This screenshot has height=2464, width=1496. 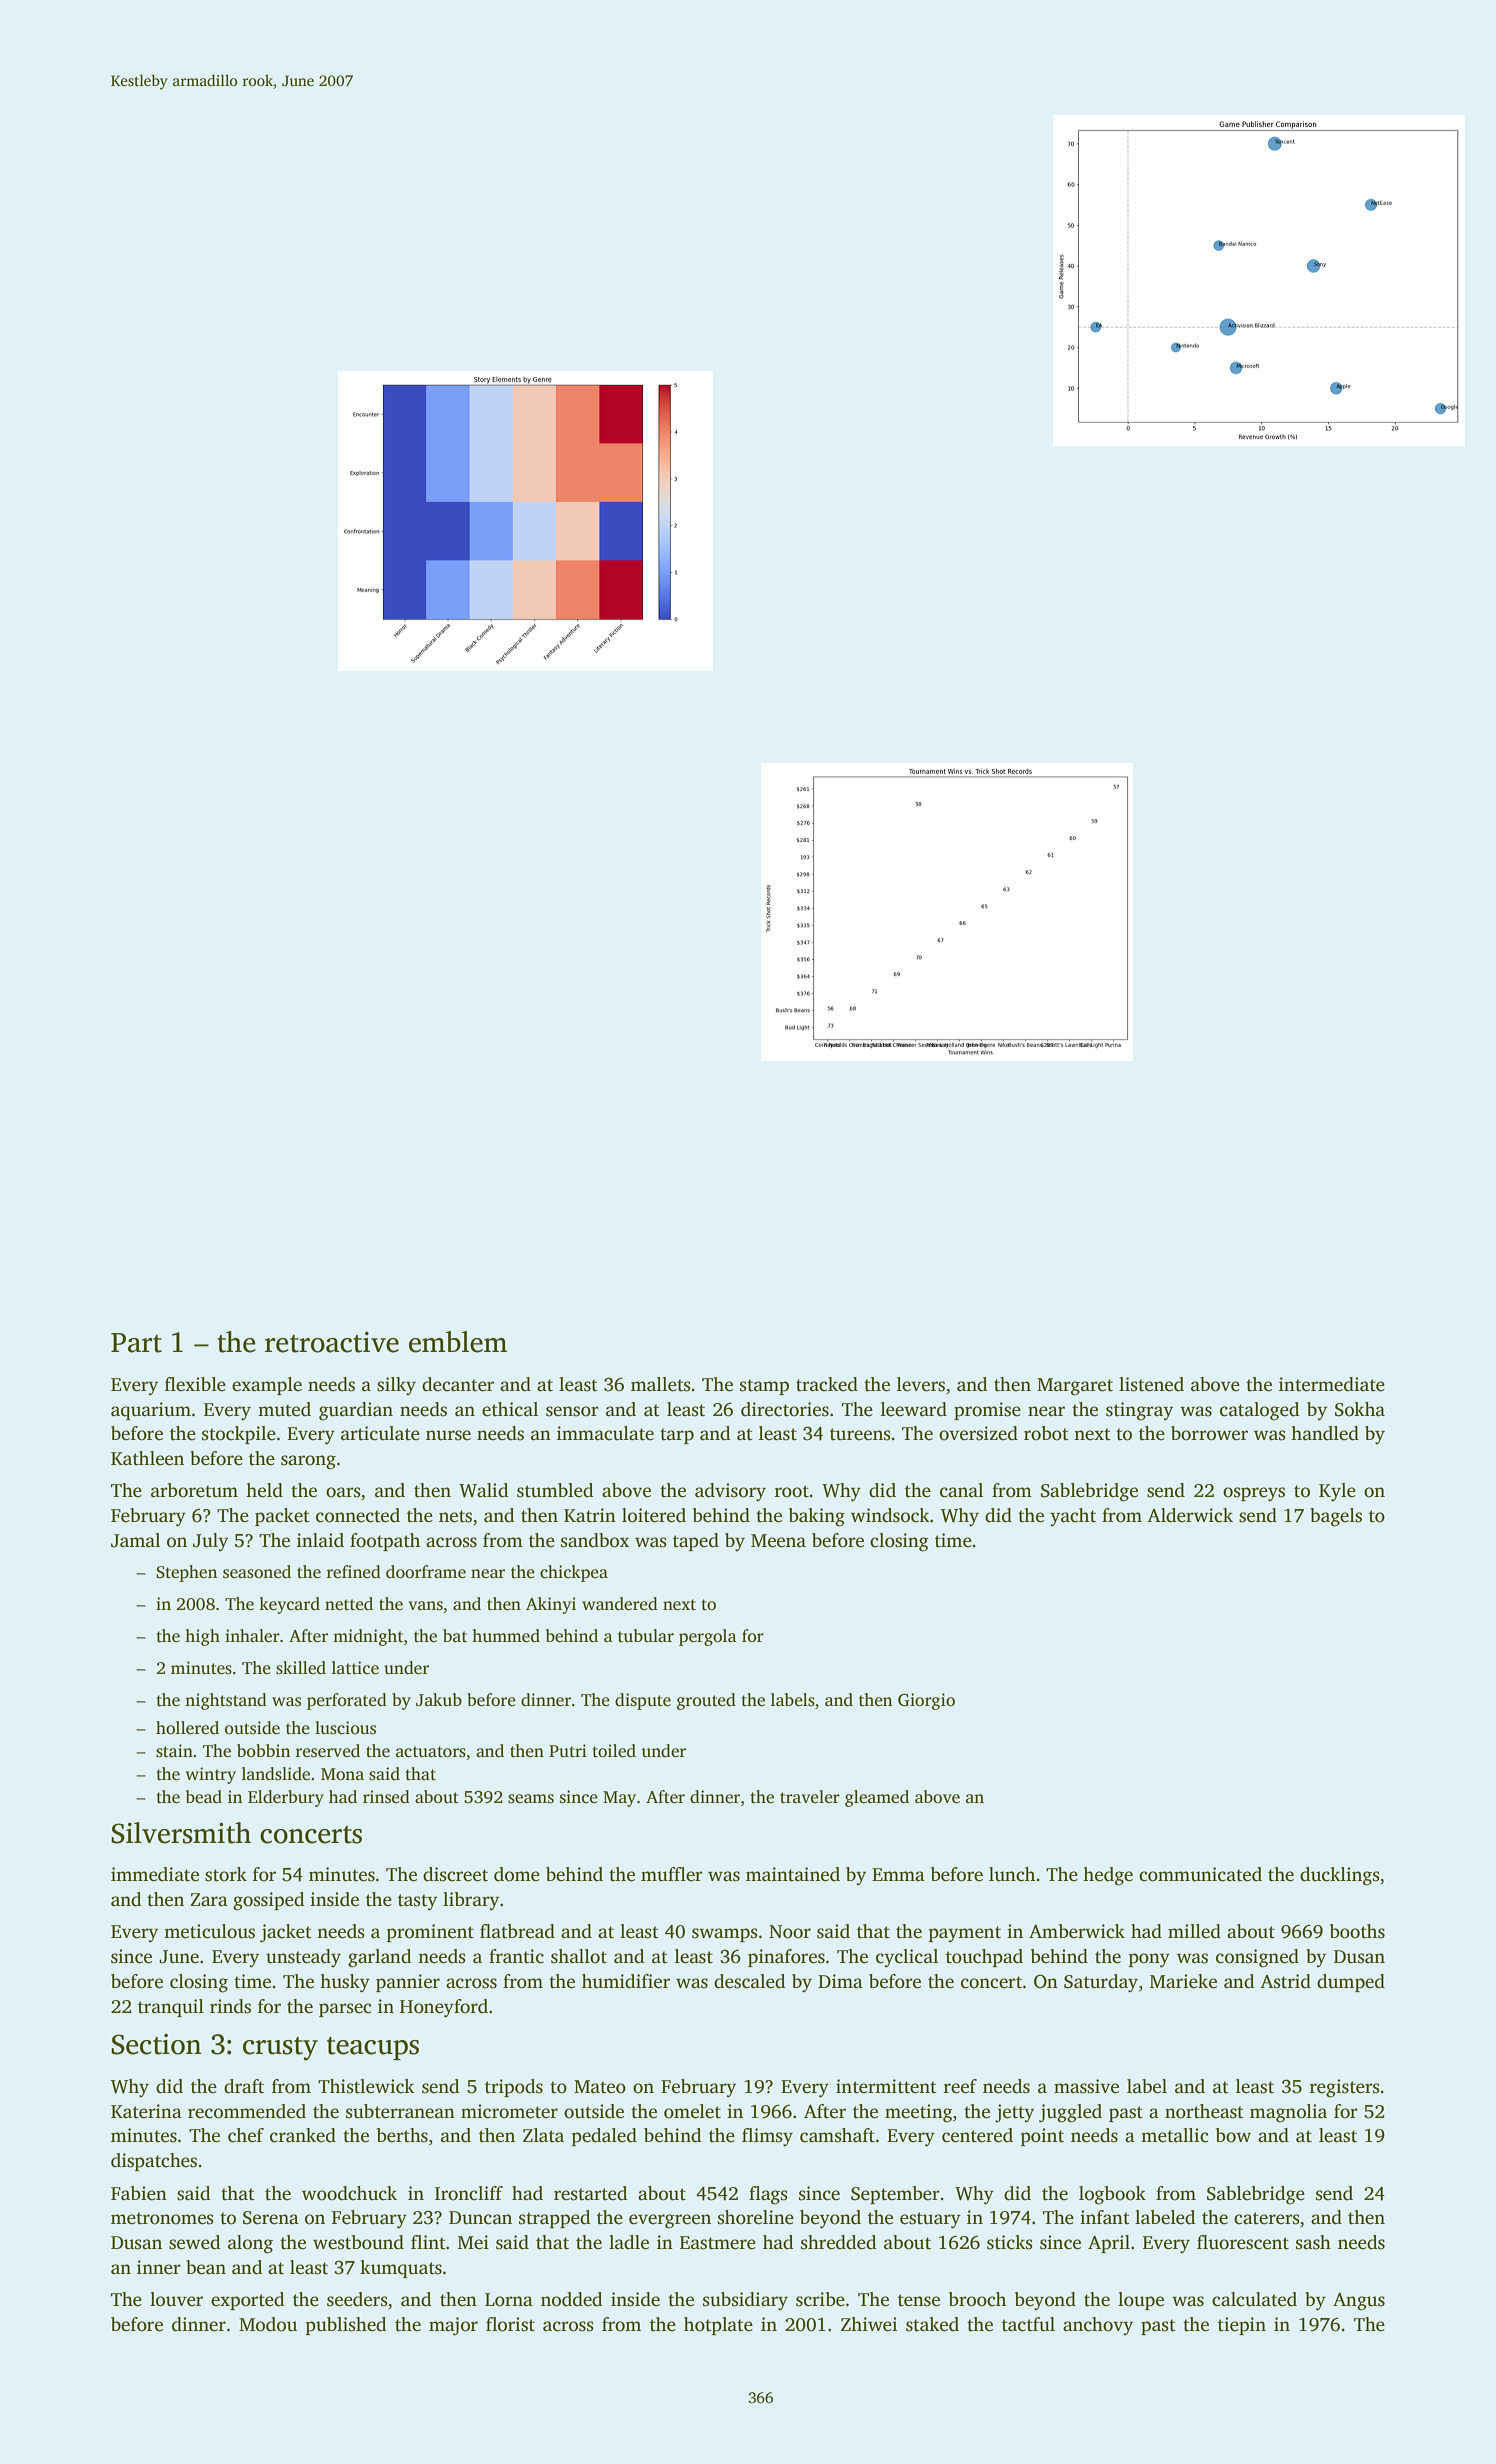 What do you see at coordinates (209, 1899) in the screenshot?
I see `Zara` at bounding box center [209, 1899].
